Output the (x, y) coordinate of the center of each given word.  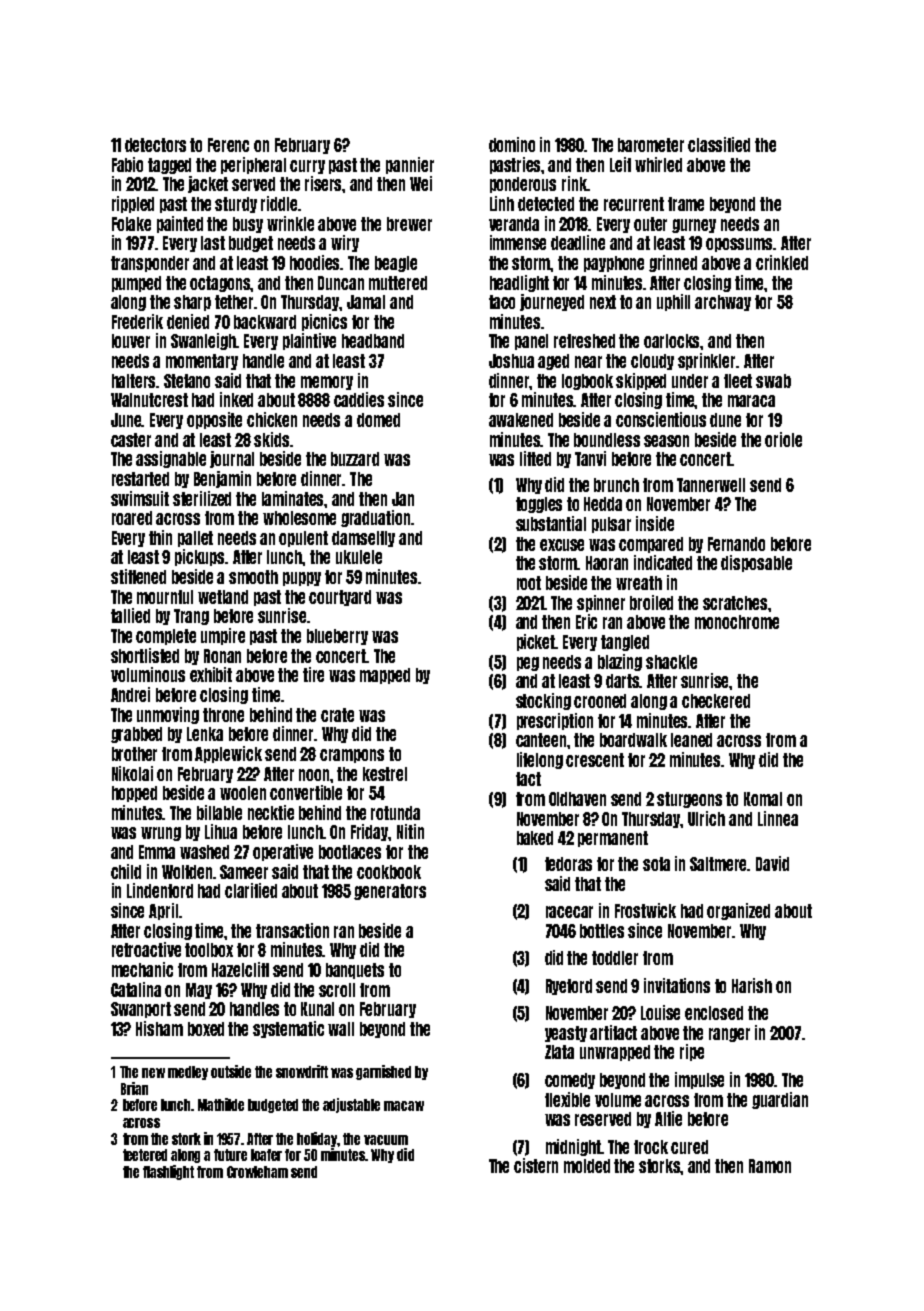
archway (723, 303)
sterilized (202, 498)
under (690, 381)
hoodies (315, 262)
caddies (359, 399)
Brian (134, 1088)
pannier (410, 165)
